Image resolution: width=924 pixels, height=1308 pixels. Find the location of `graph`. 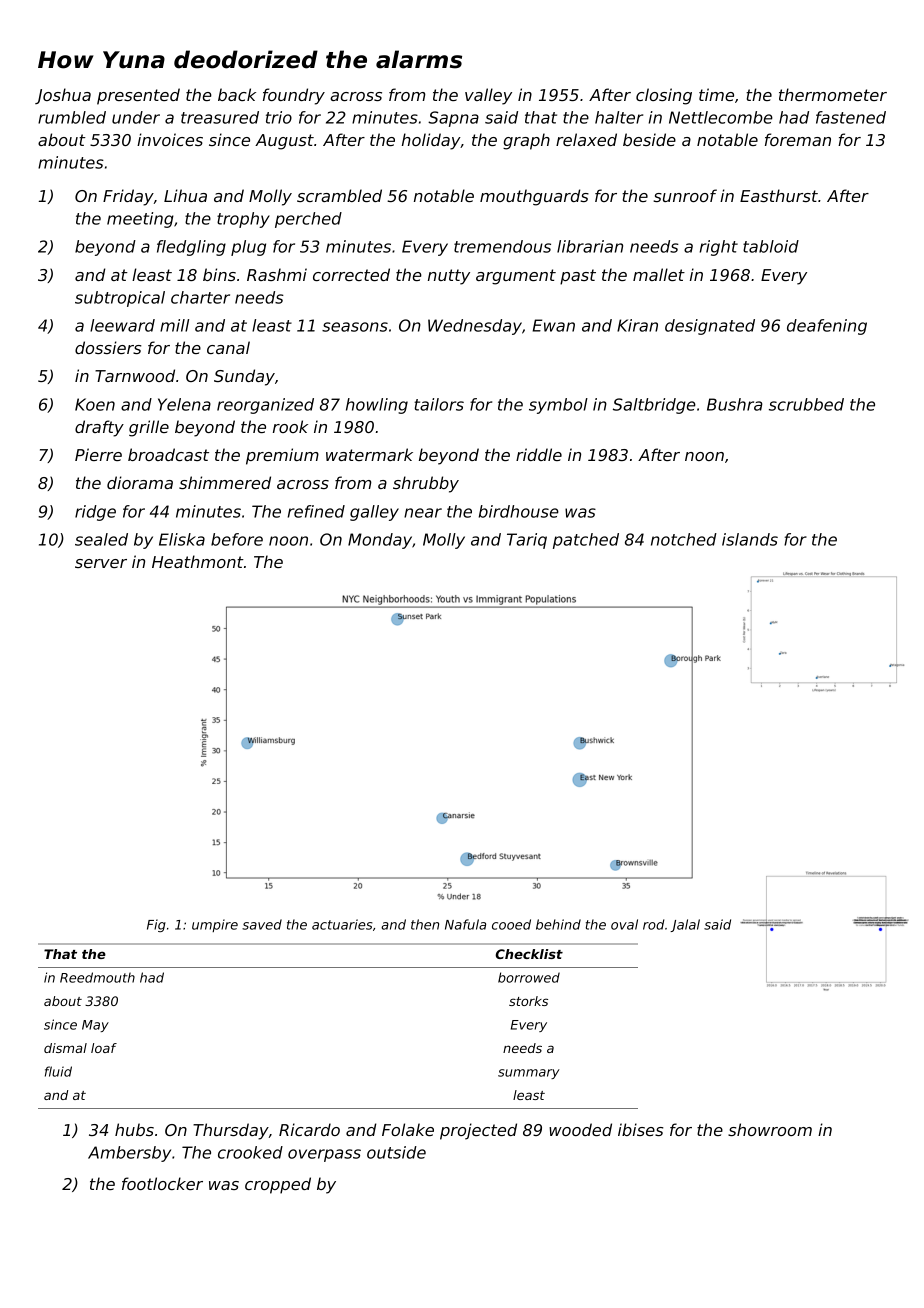

graph is located at coordinates (526, 141).
